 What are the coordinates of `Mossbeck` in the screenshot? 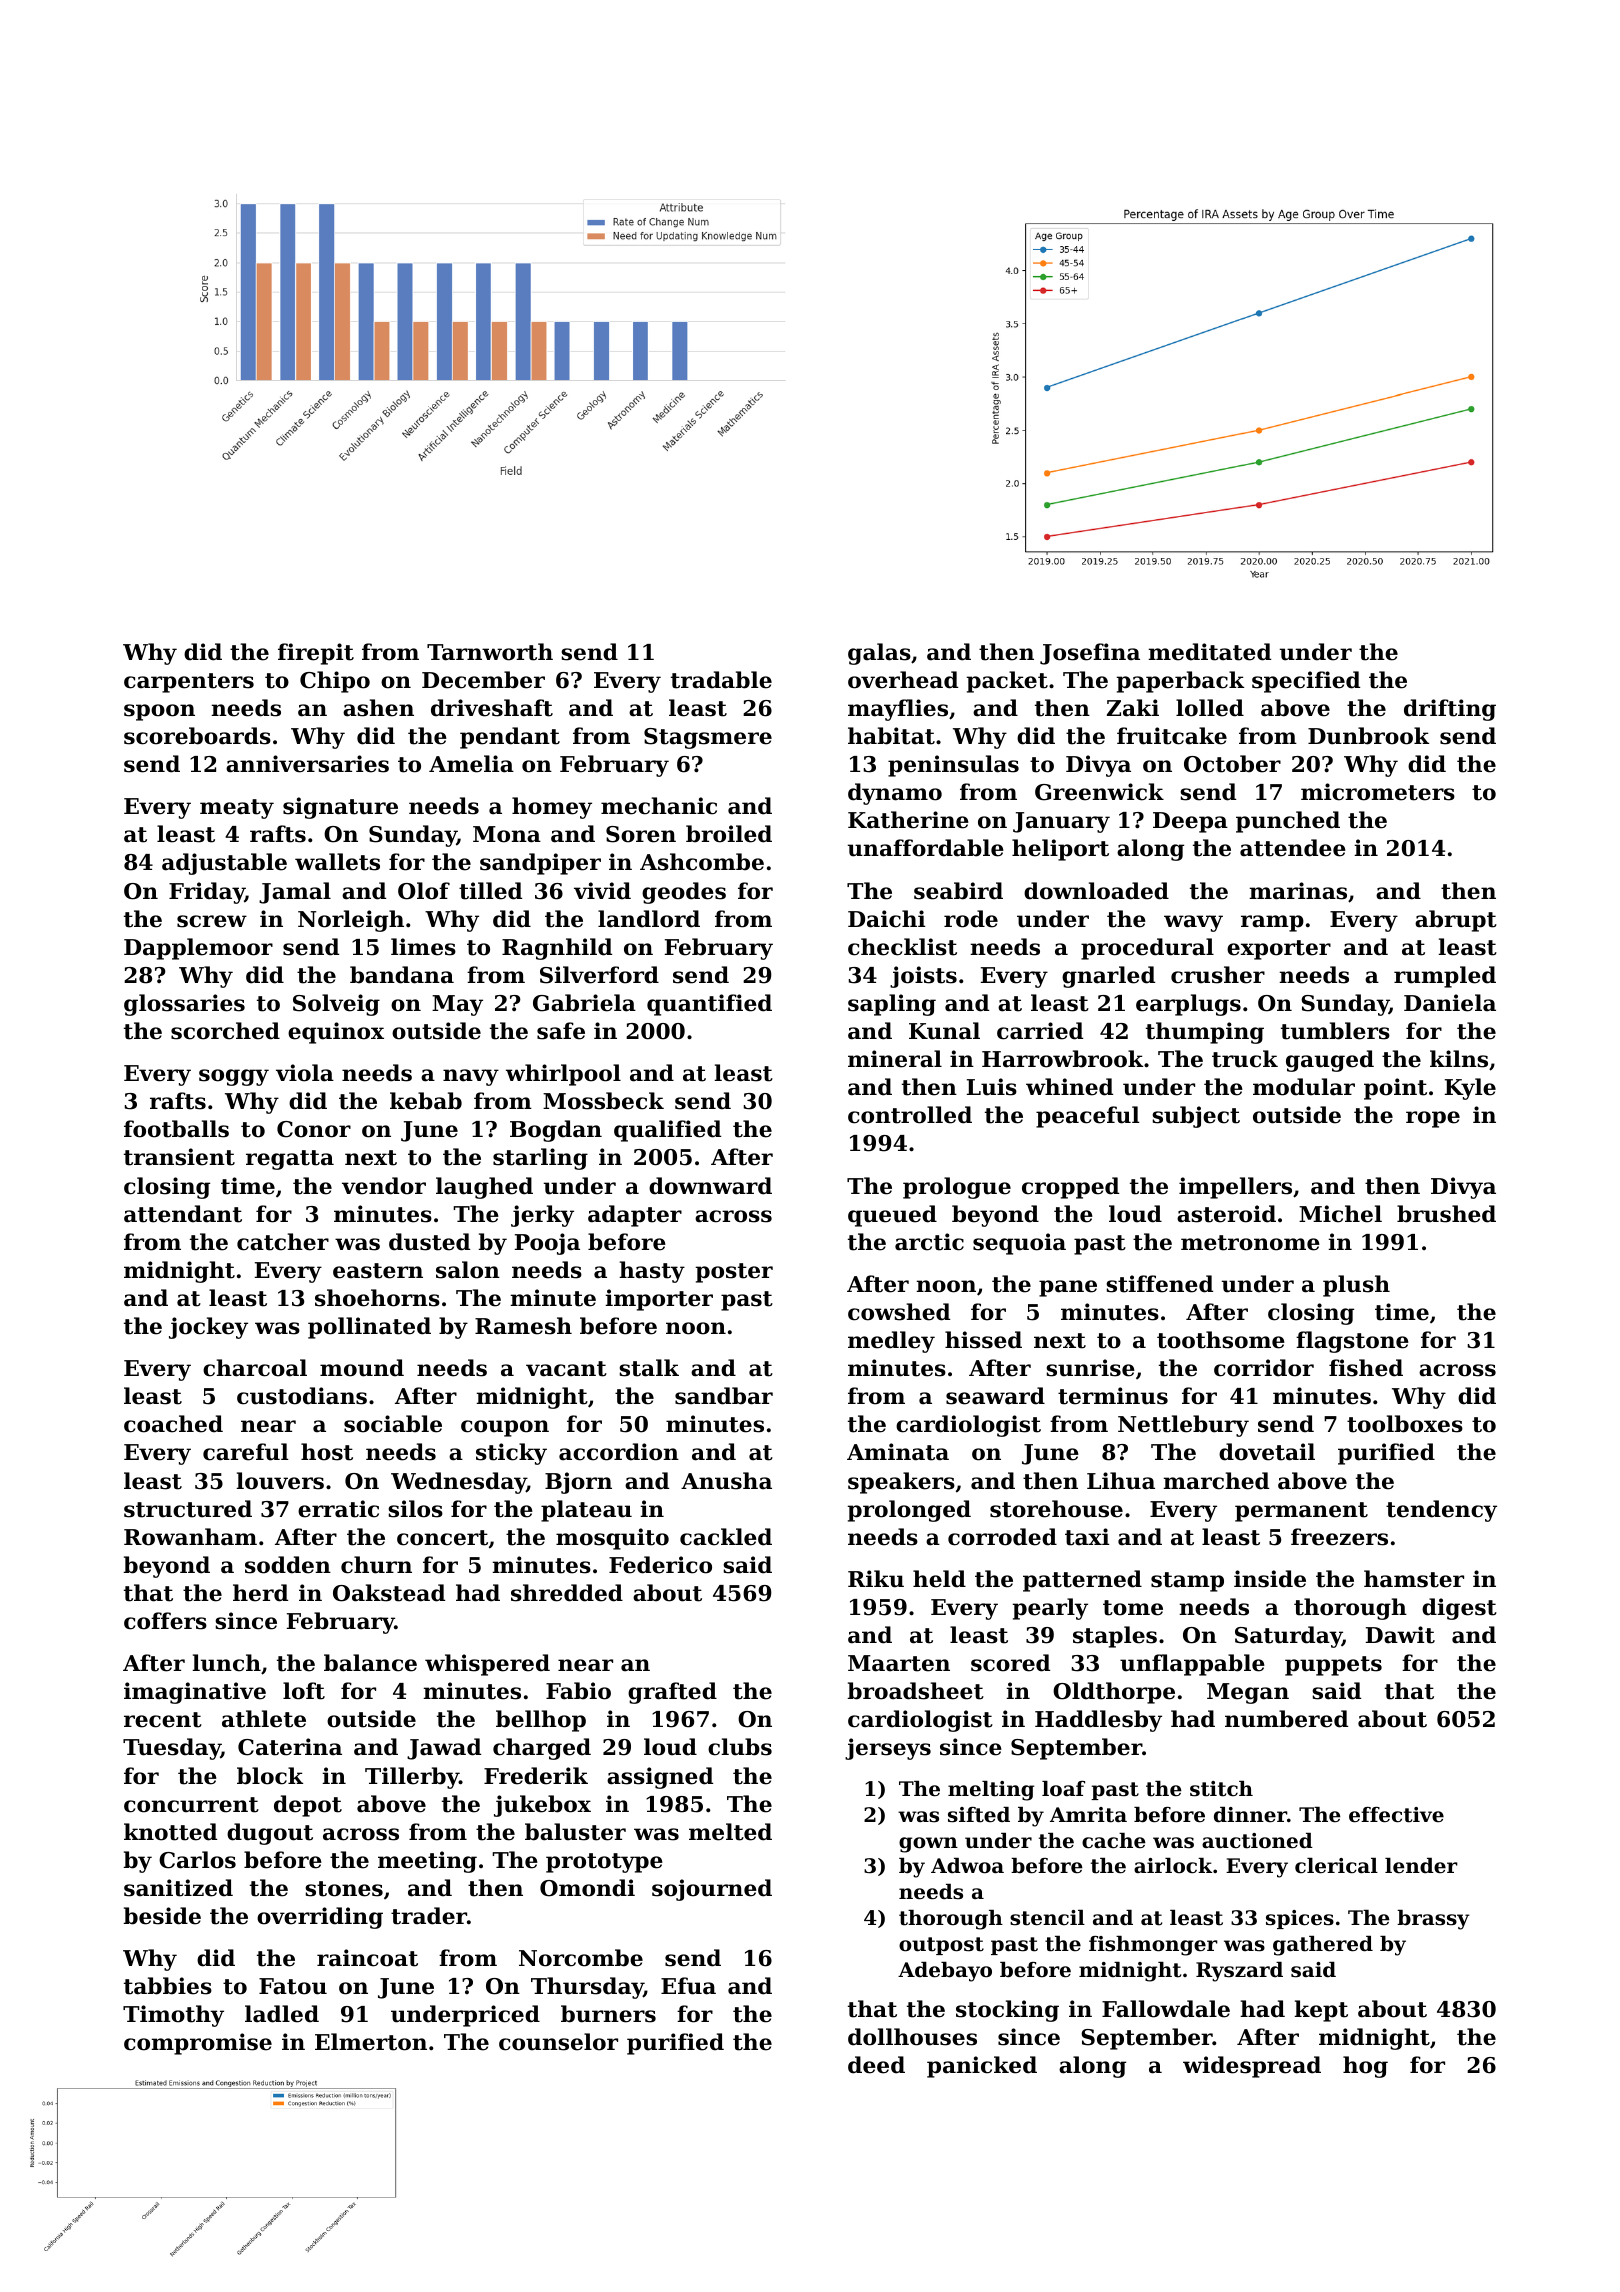 It's located at (603, 1101).
